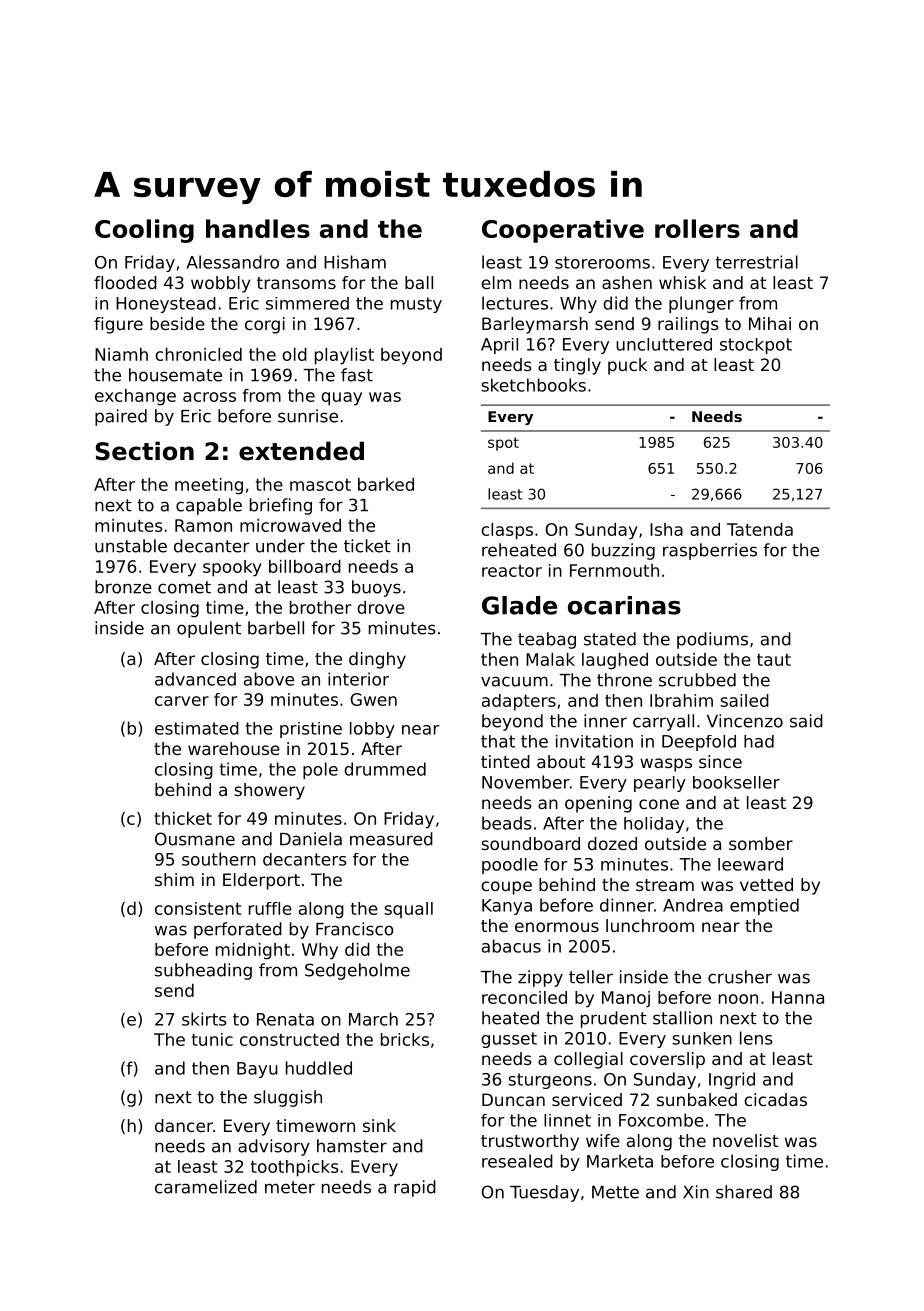 The width and height of the screenshot is (924, 1311). Describe the element at coordinates (195, 679) in the screenshot. I see `advanced` at that location.
